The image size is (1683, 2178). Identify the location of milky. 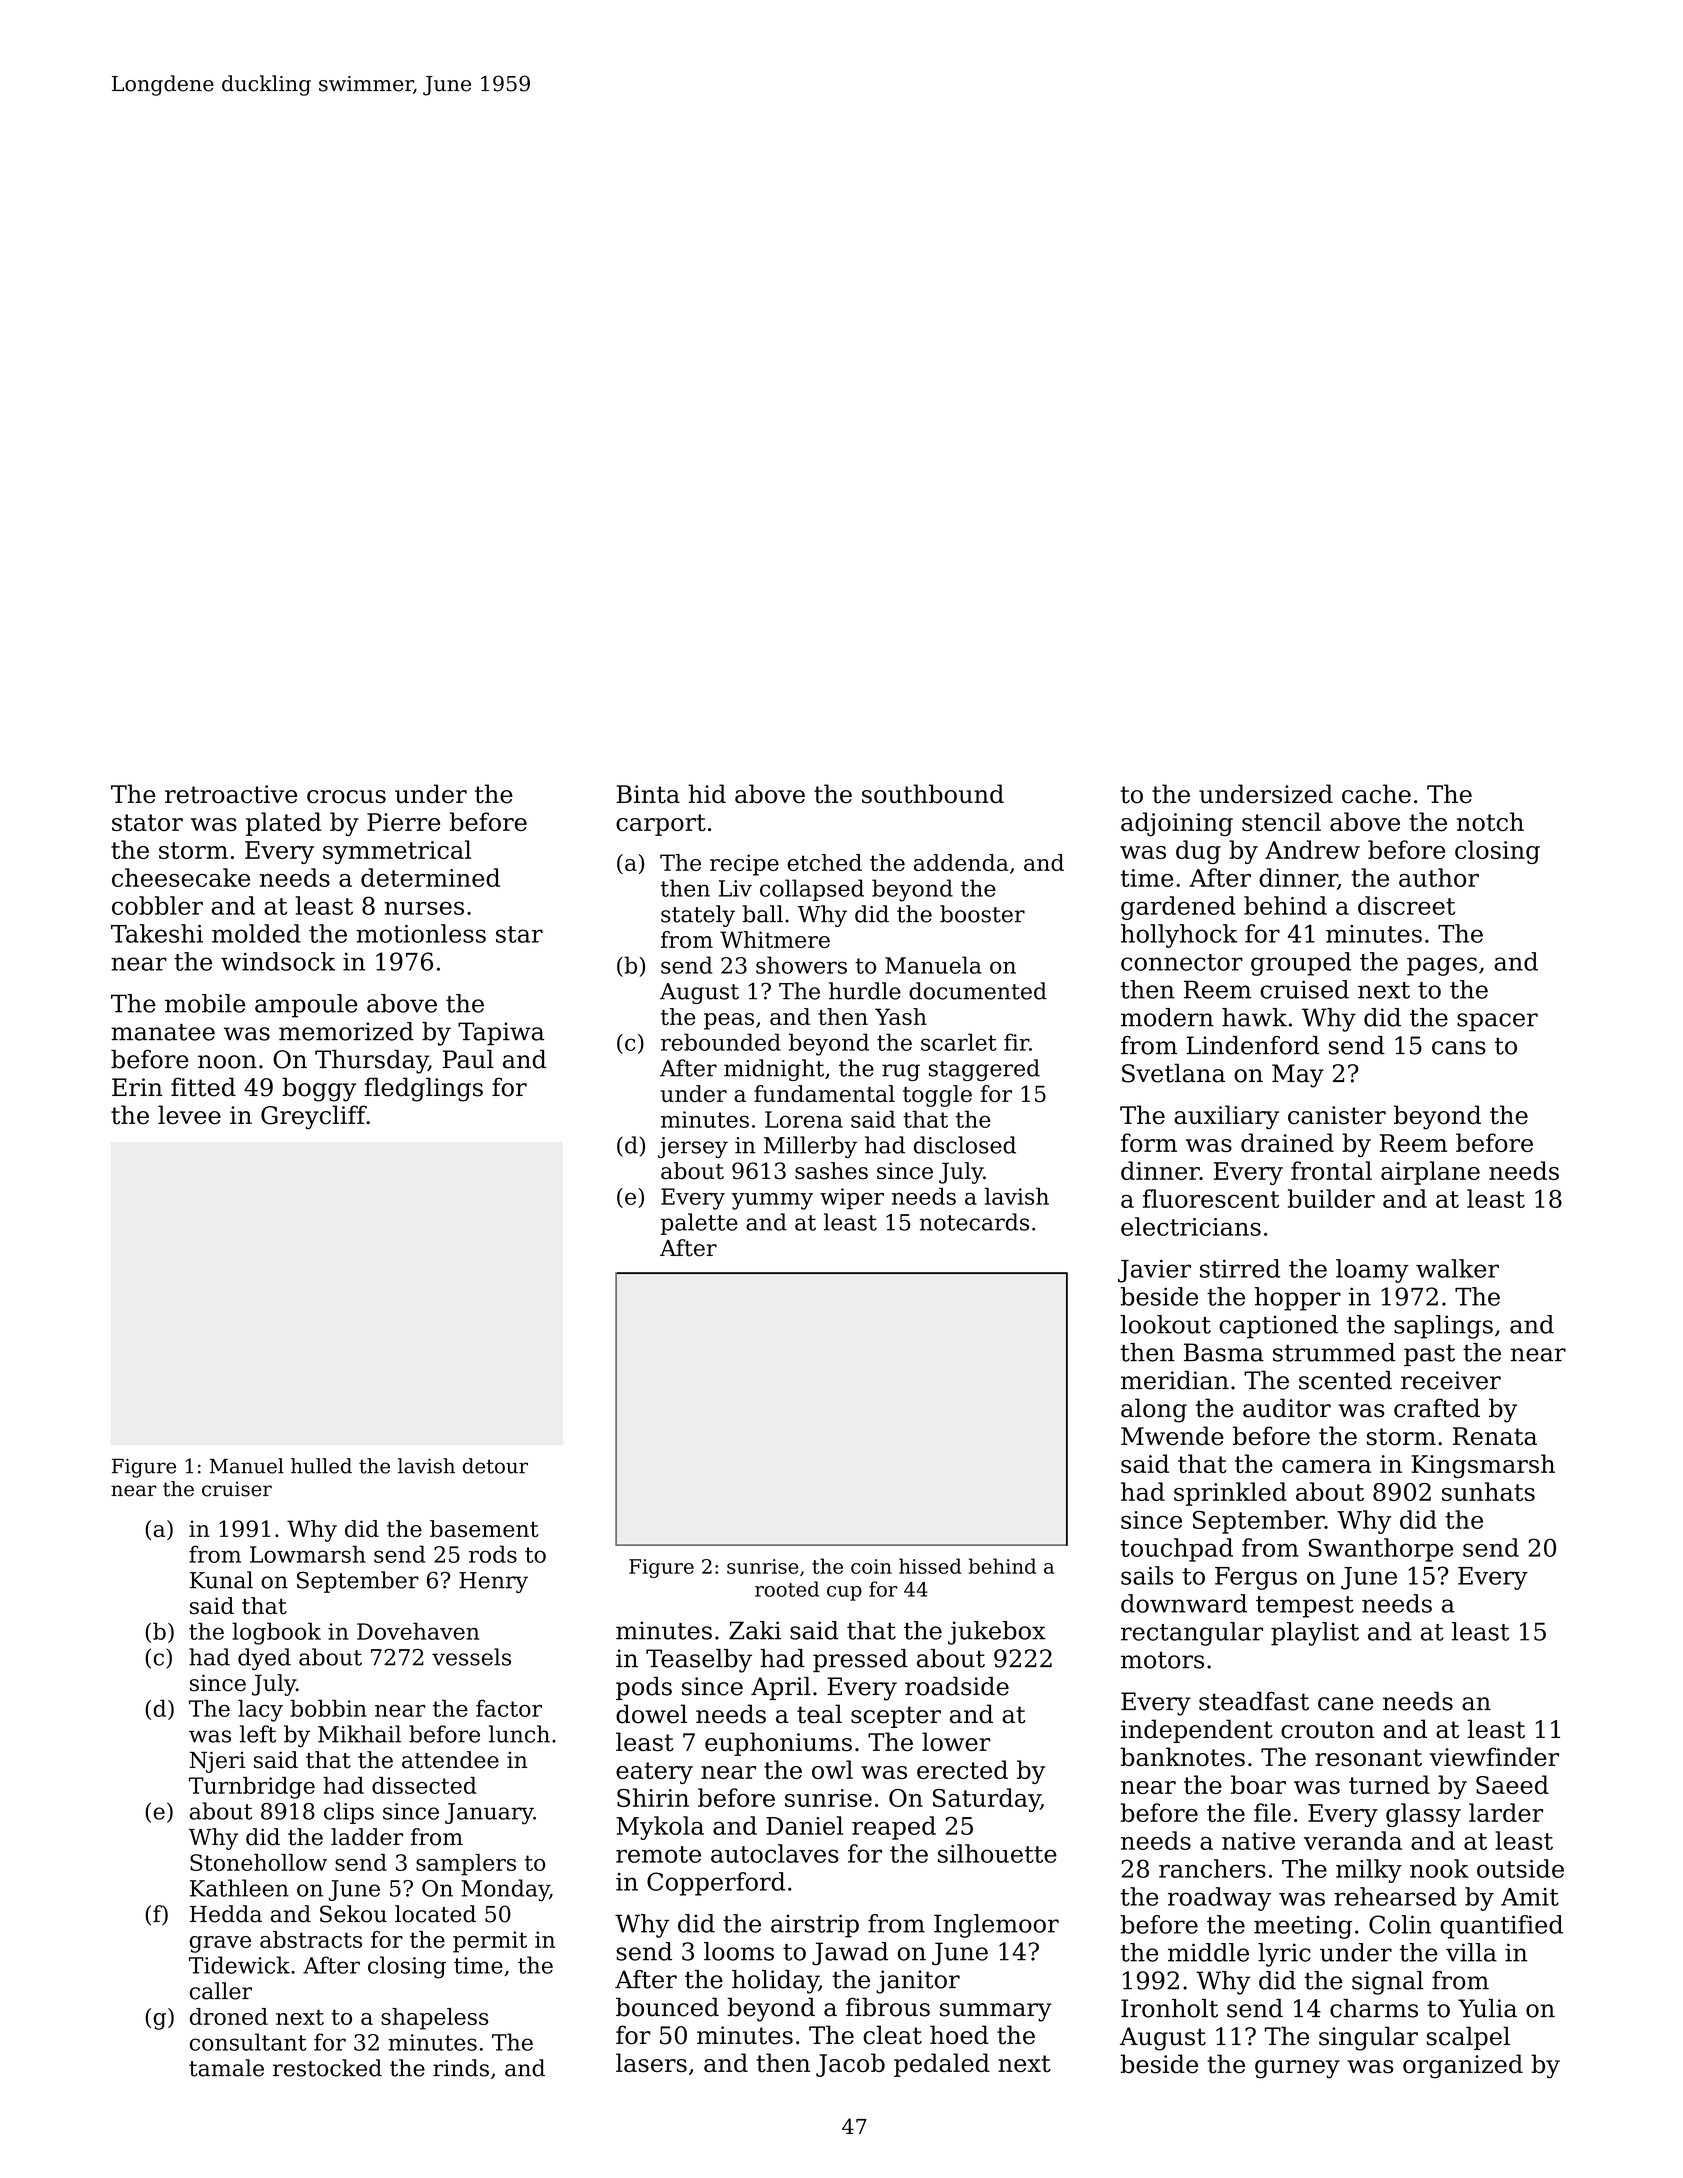
(1369, 1871).
